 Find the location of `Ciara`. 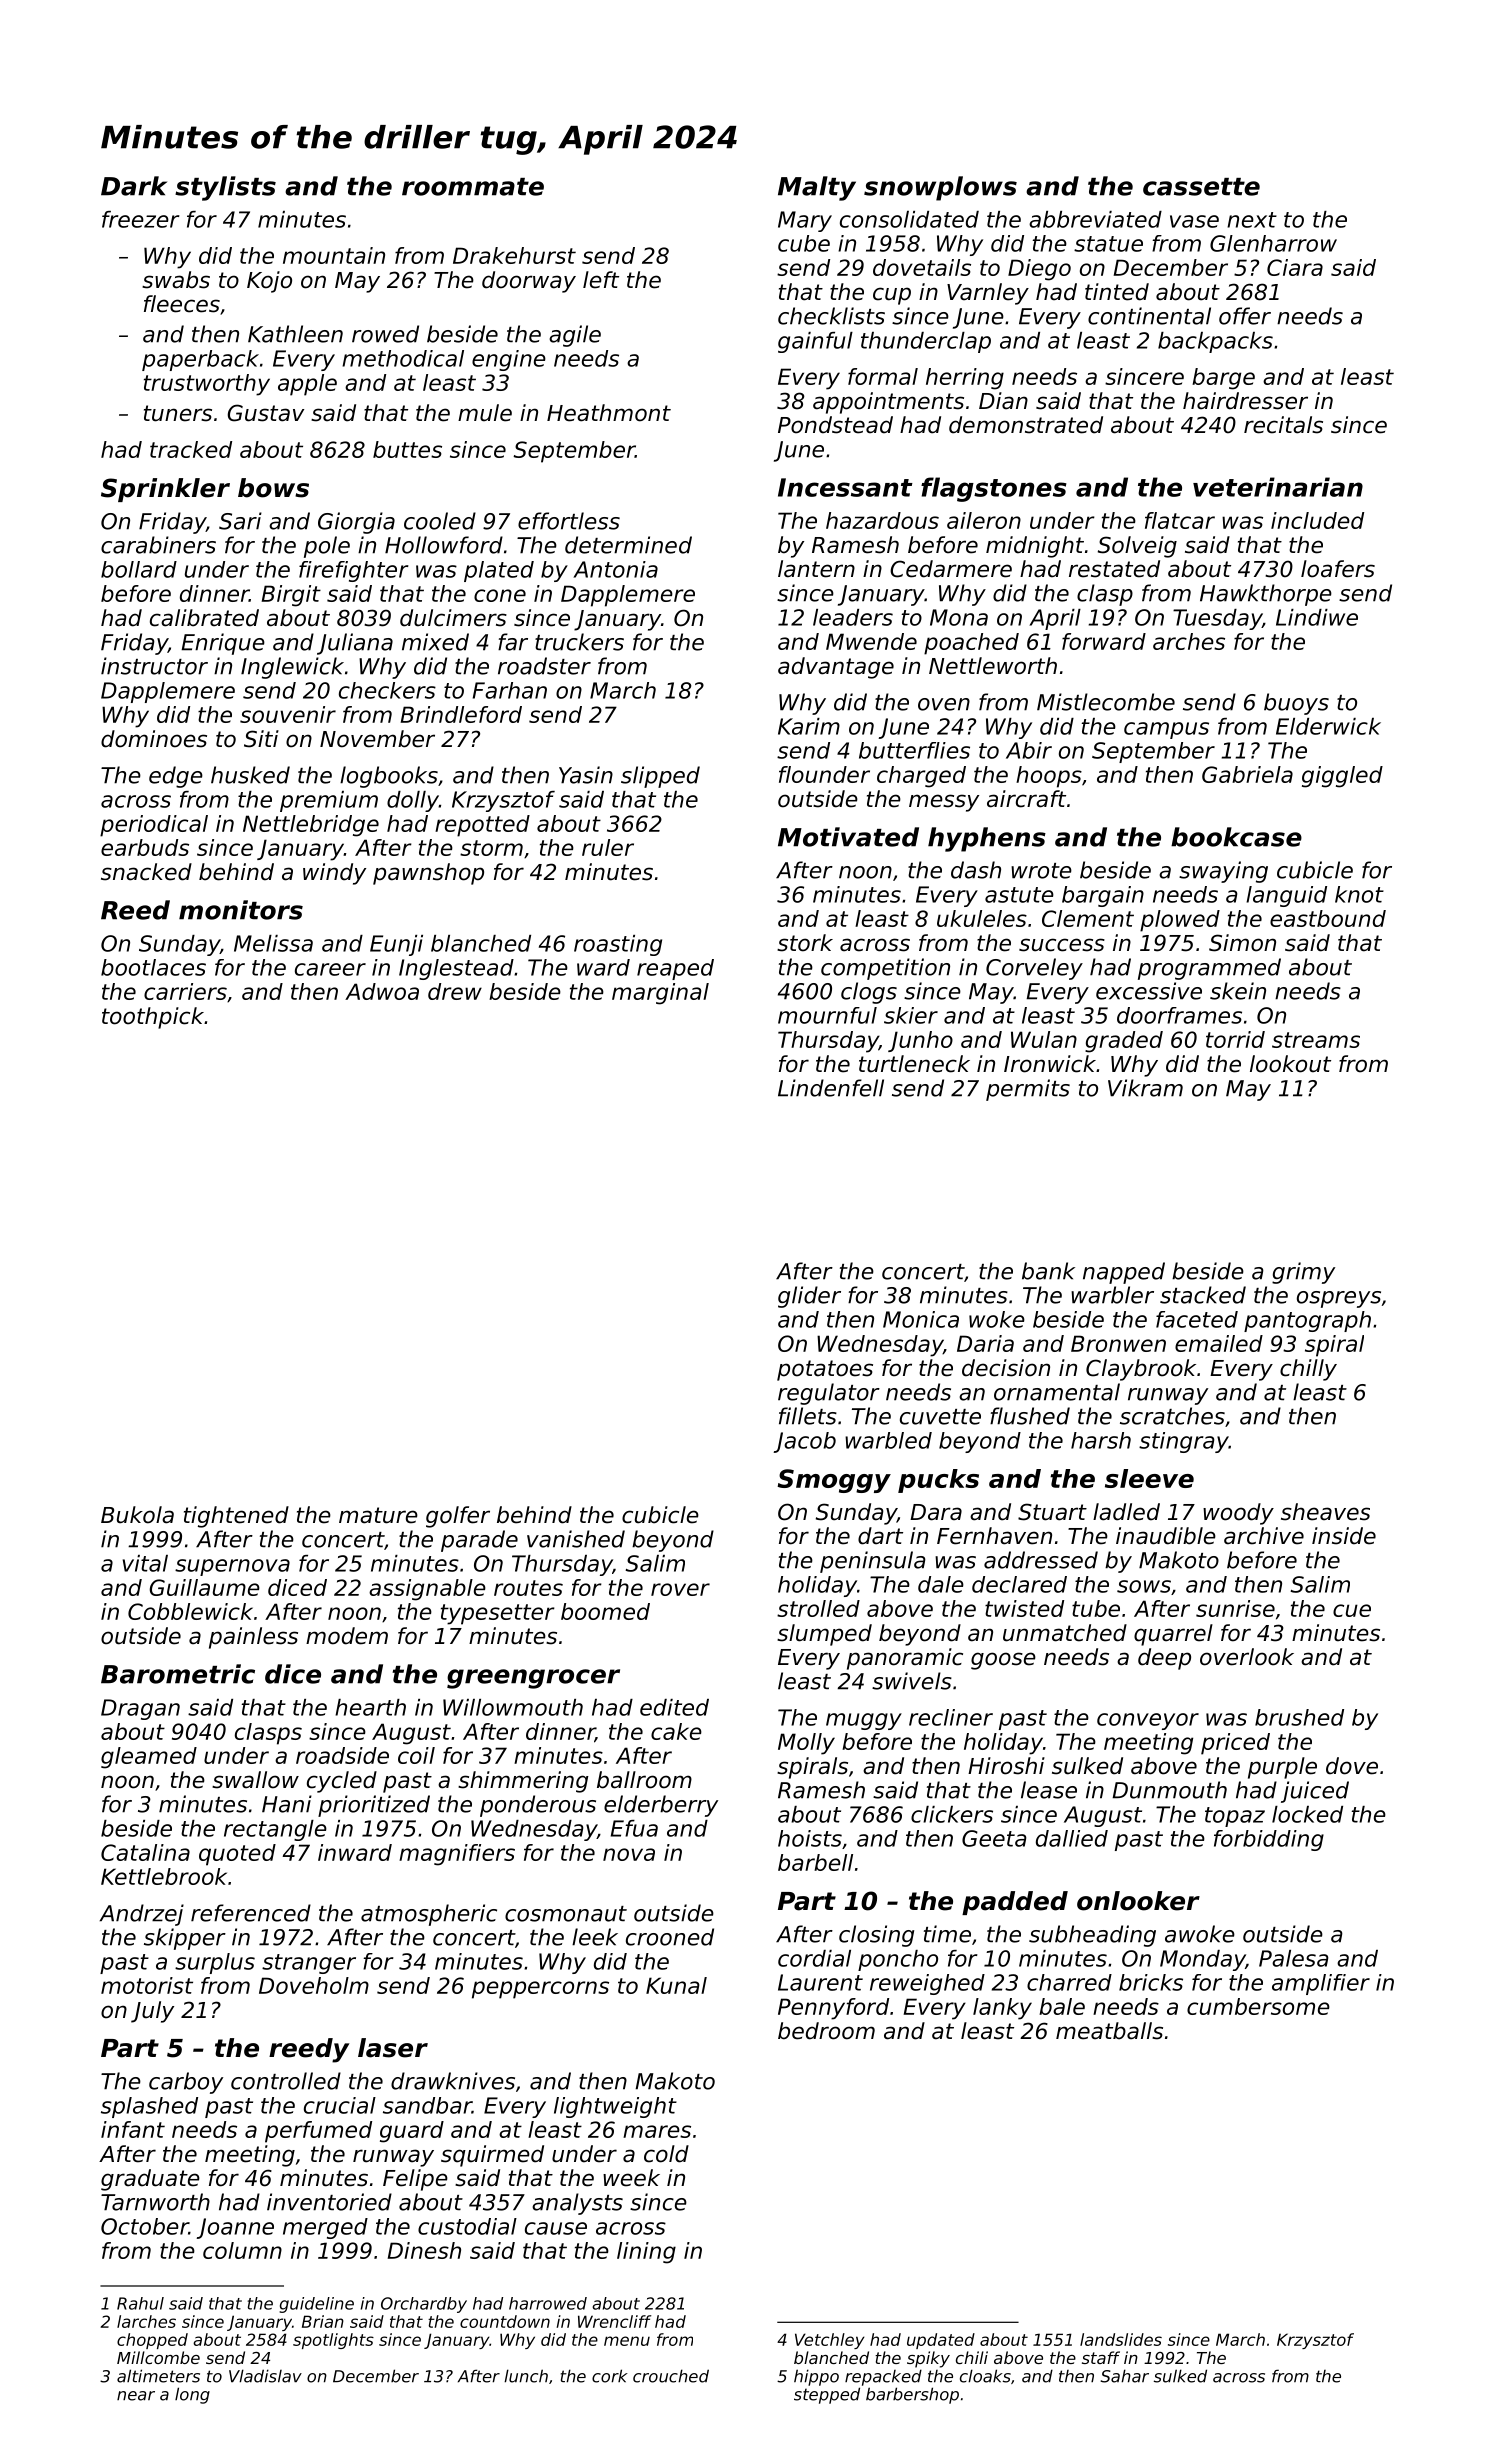

Ciara is located at coordinates (1295, 267).
